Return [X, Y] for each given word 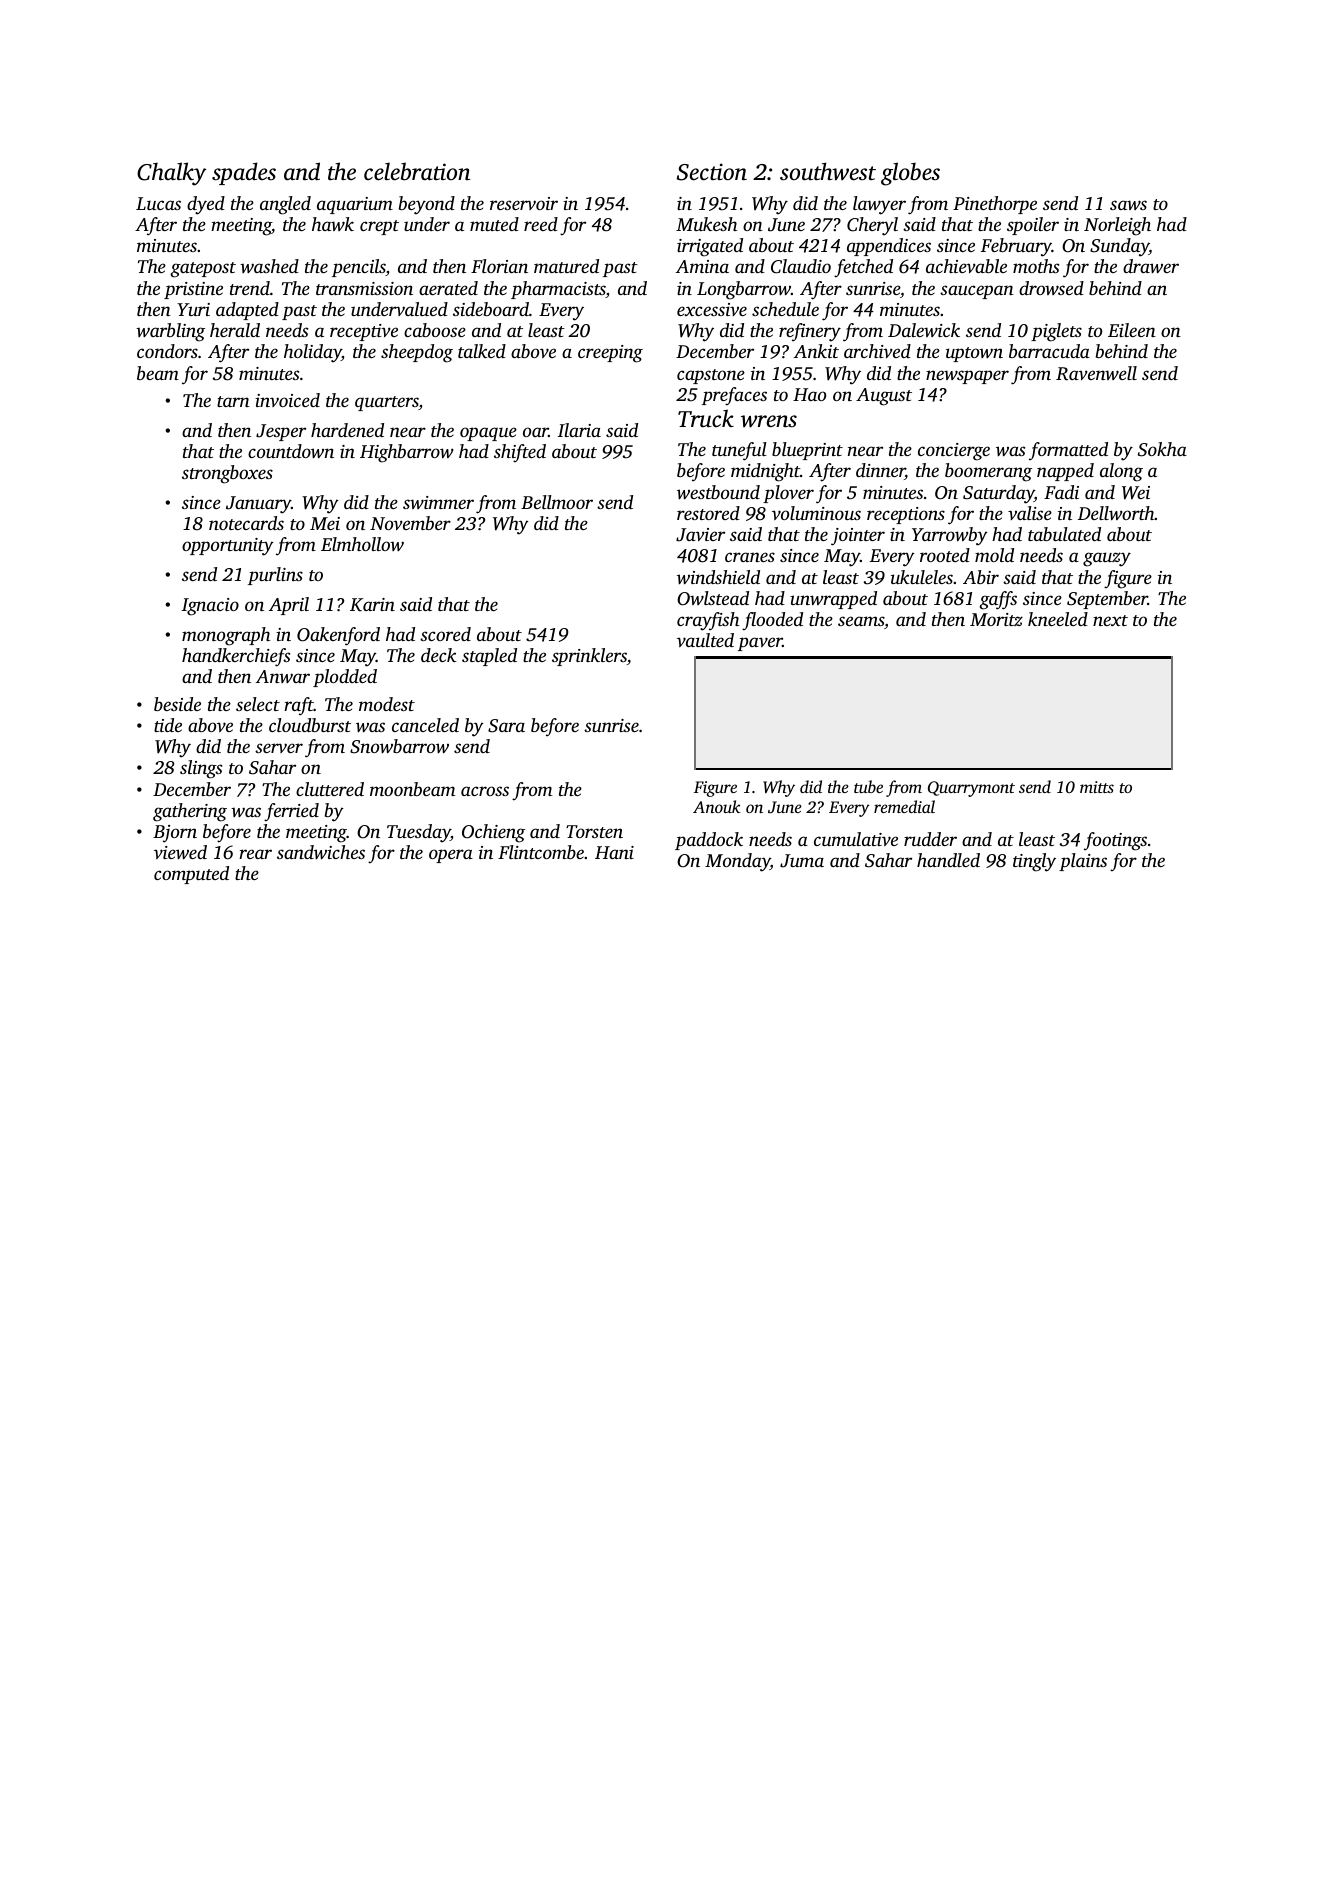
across [485, 791]
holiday [313, 353]
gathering [190, 812]
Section [712, 172]
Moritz [996, 619]
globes [910, 174]
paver [760, 644]
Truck [706, 418]
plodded [345, 678]
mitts [1097, 787]
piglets [1056, 332]
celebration [417, 171]
